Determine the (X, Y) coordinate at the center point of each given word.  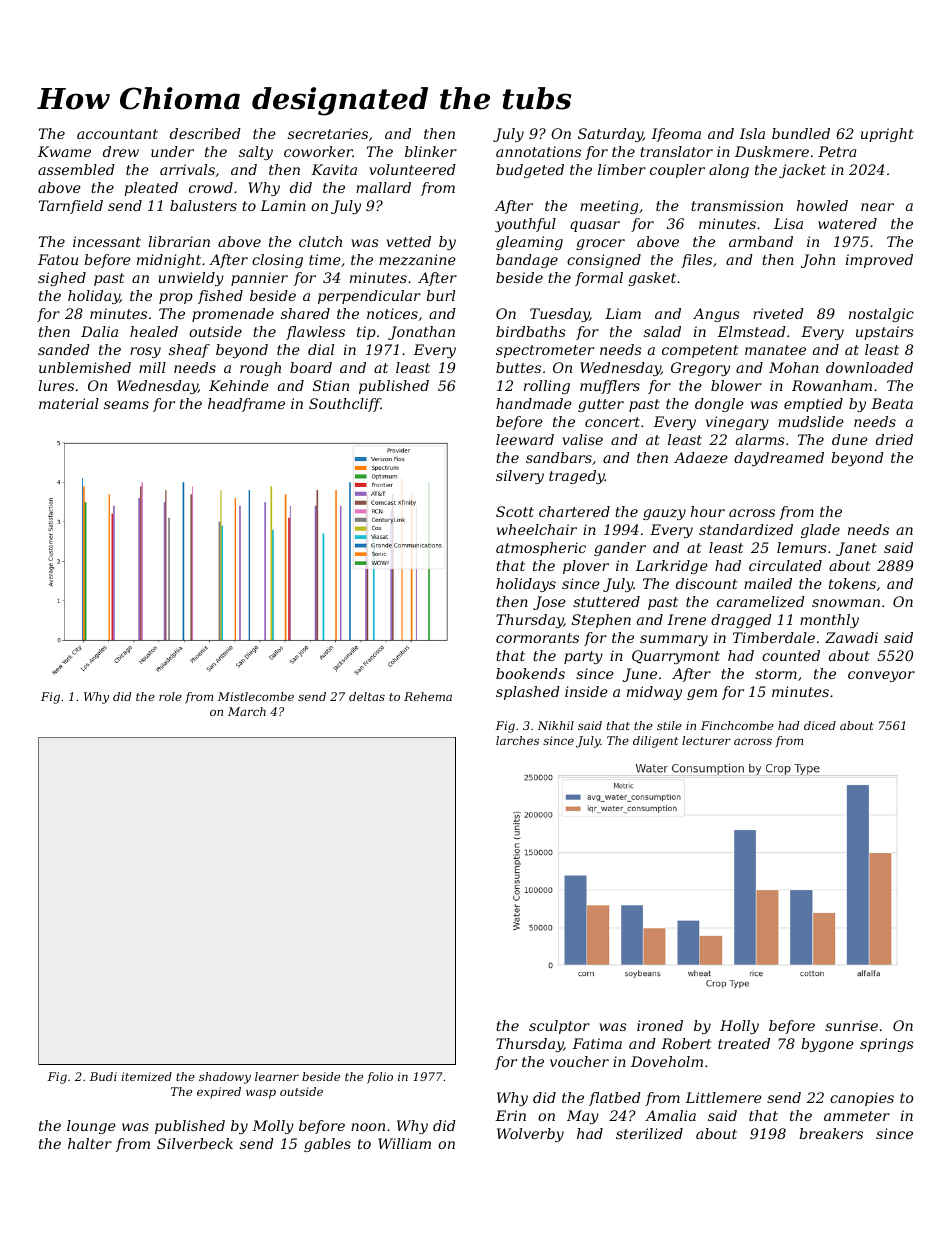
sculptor (559, 1027)
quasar (595, 226)
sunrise (851, 1025)
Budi (103, 1076)
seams (126, 405)
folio (380, 1078)
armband (761, 241)
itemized (146, 1076)
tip (366, 333)
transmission (737, 205)
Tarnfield (71, 207)
